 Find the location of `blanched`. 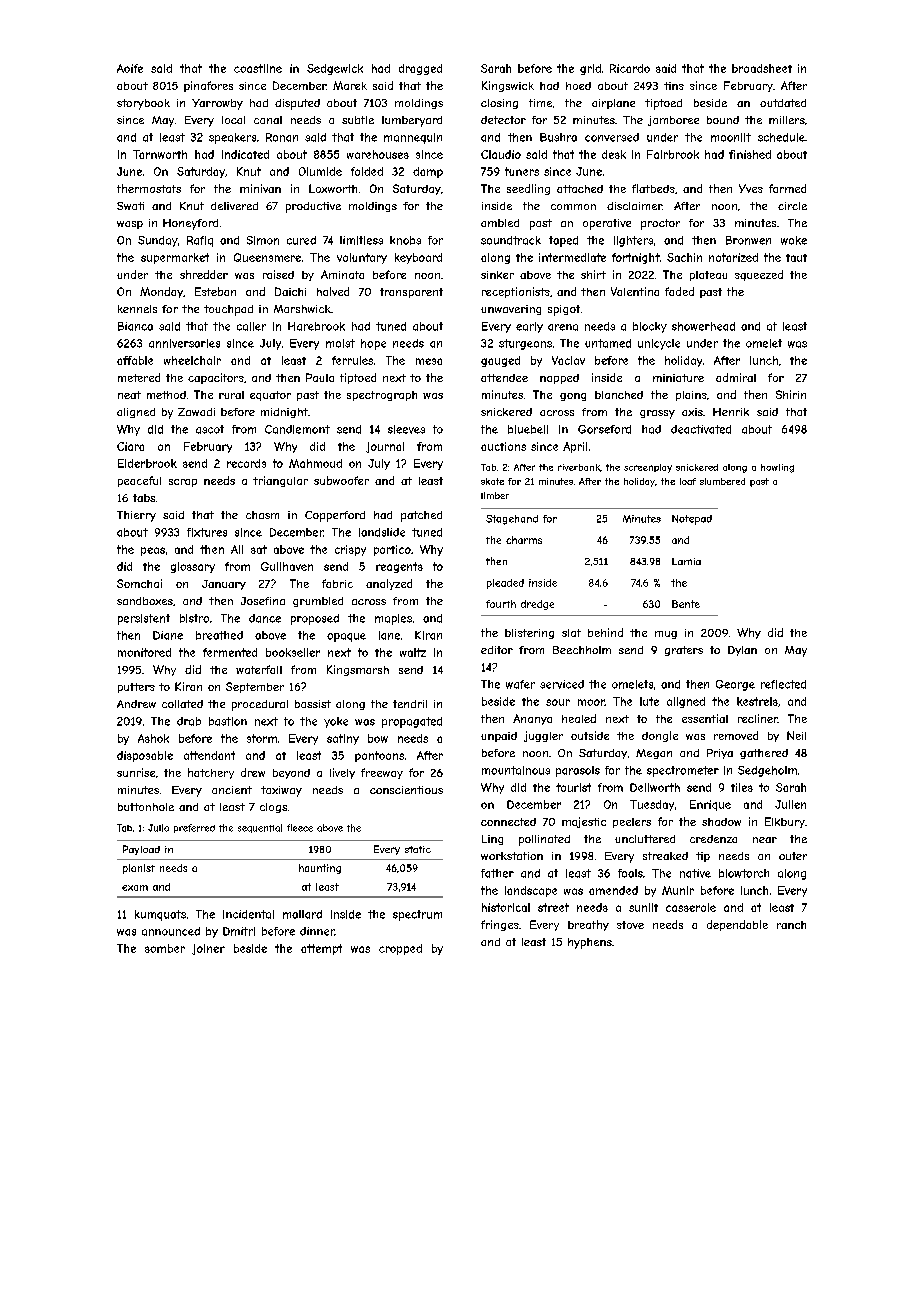

blanched is located at coordinates (619, 395).
